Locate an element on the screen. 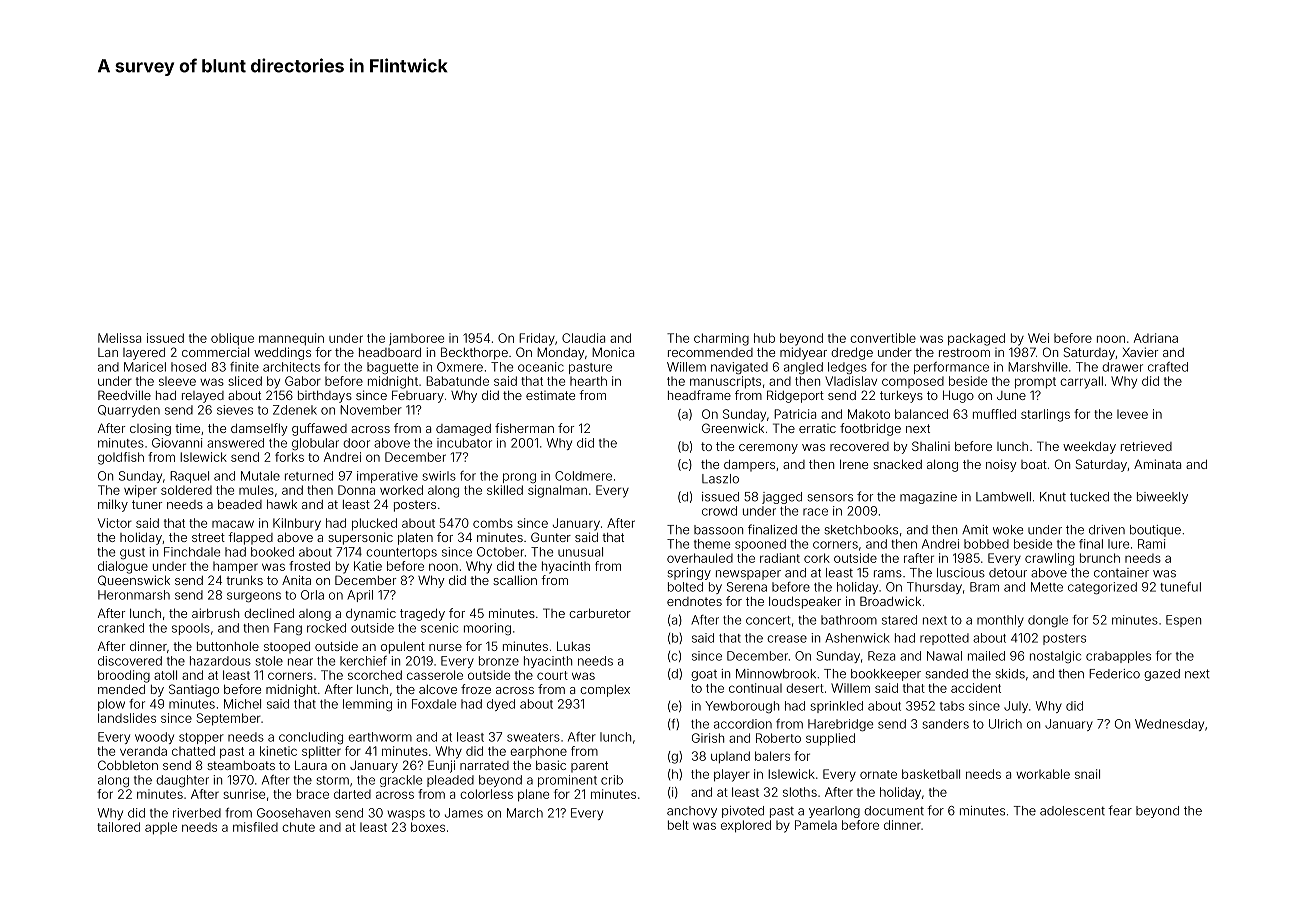 The height and width of the screenshot is (924, 1308). commercial is located at coordinates (215, 352).
